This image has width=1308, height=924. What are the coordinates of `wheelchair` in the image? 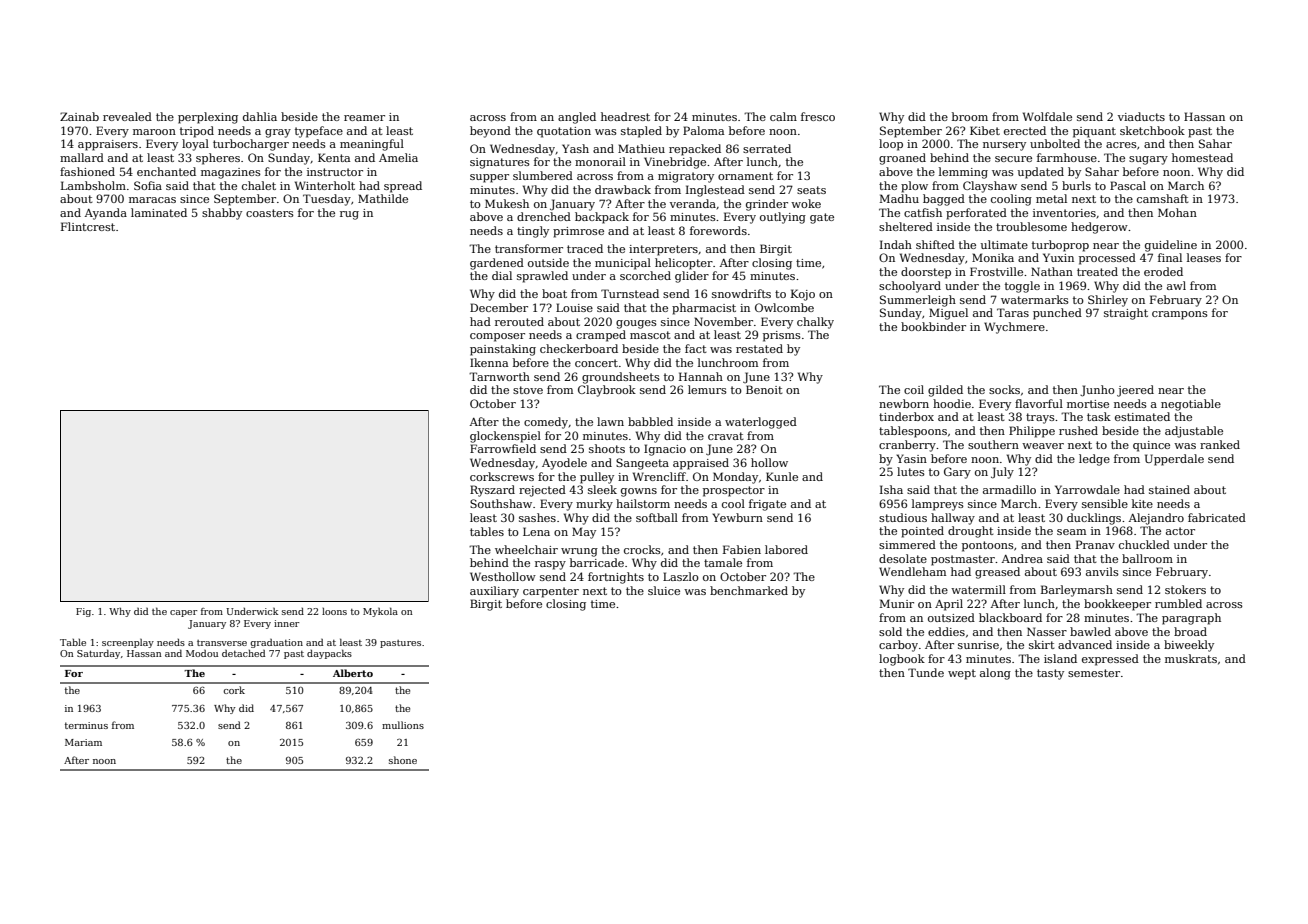 It's located at (526, 549).
